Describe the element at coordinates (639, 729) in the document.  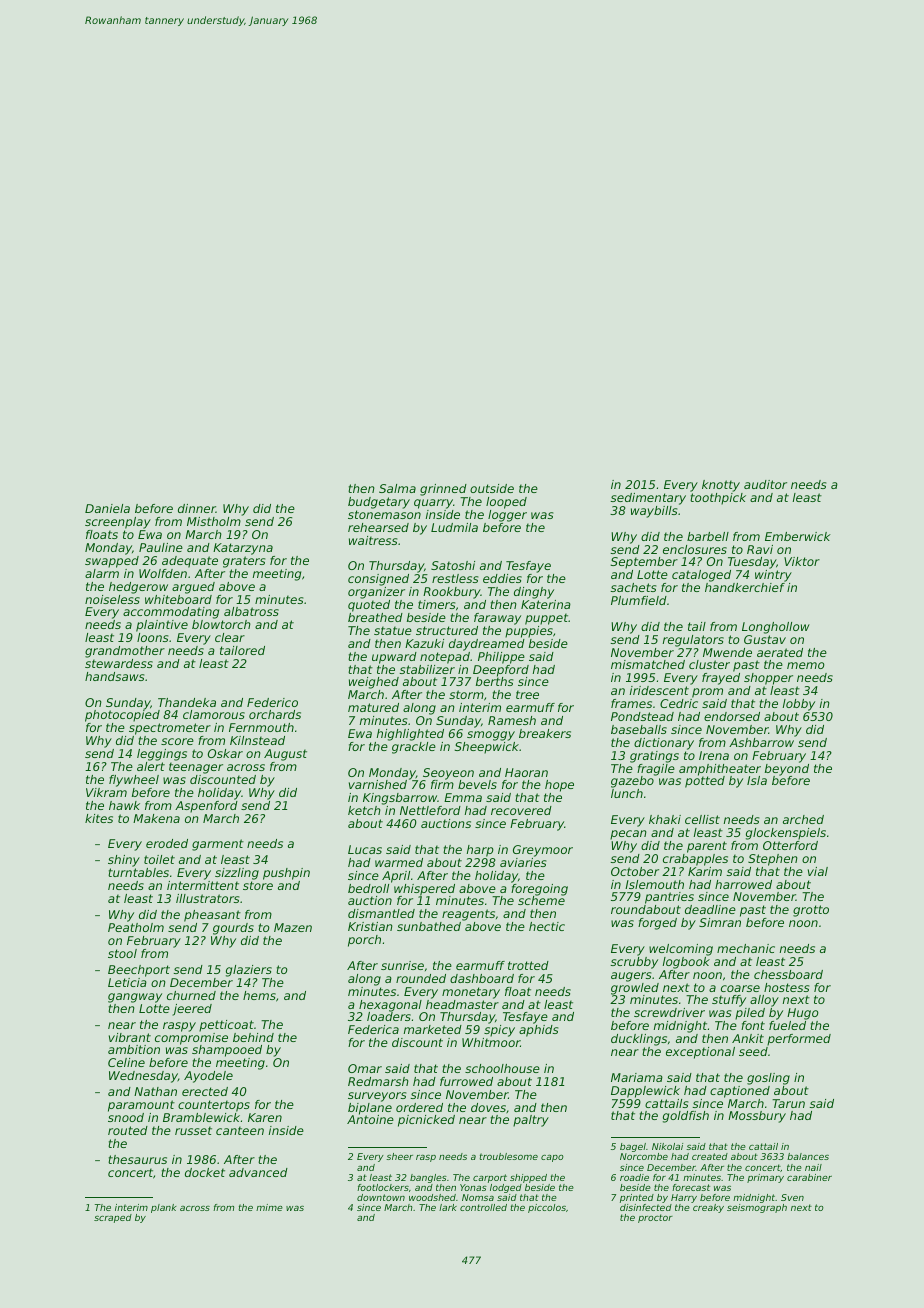
I see `baseballs` at that location.
